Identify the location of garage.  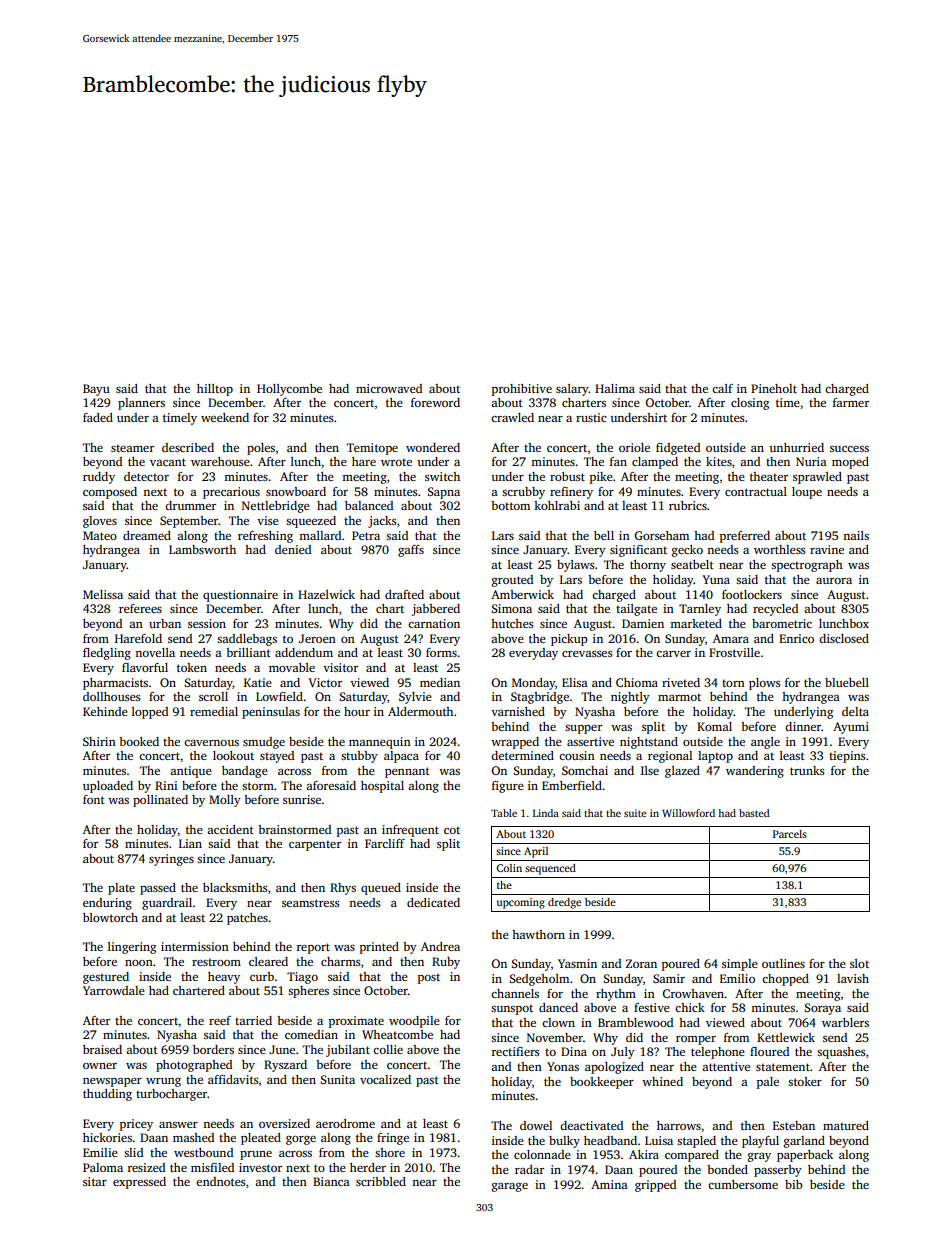
(510, 1187).
